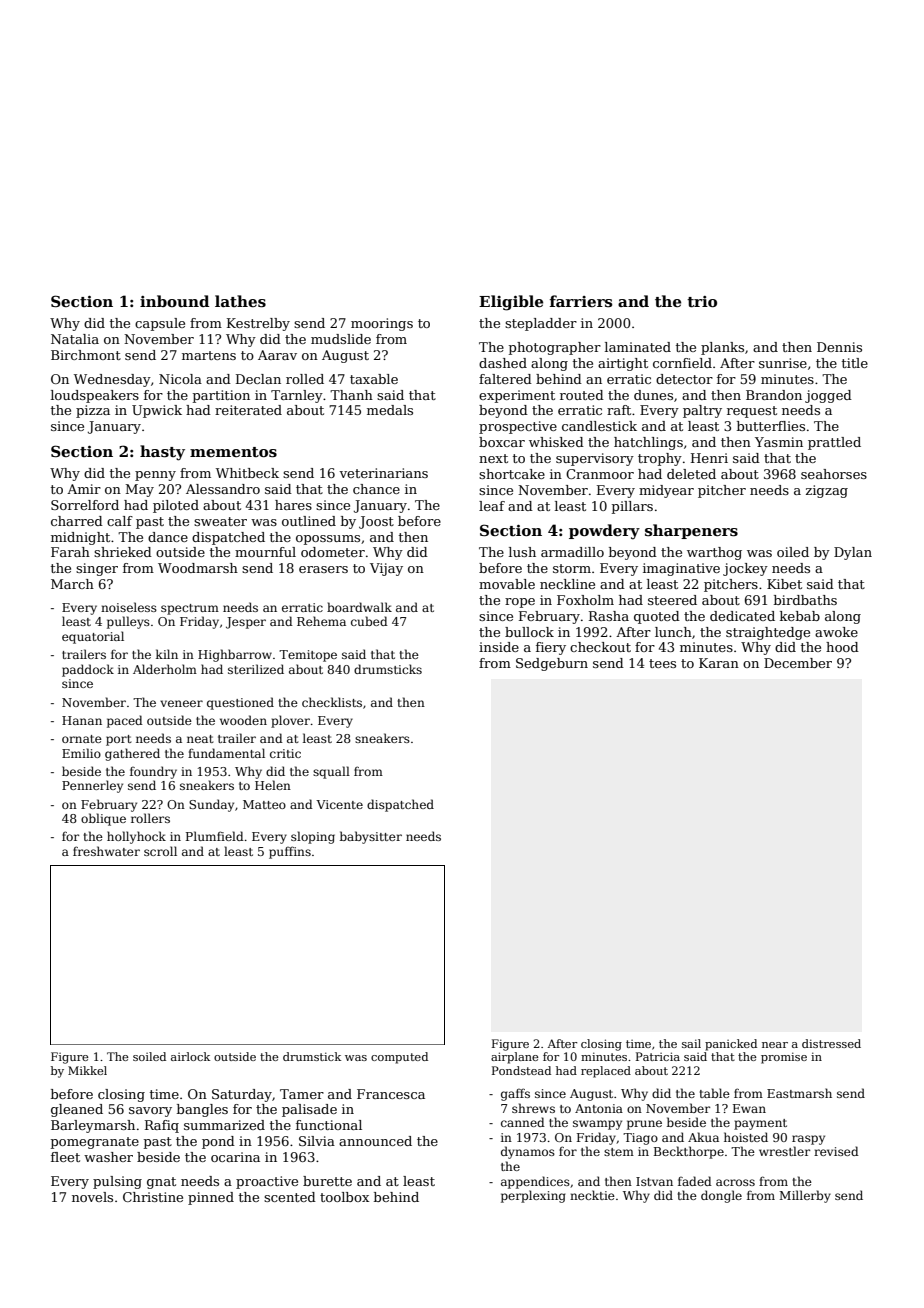 Image resolution: width=924 pixels, height=1308 pixels. Describe the element at coordinates (235, 1157) in the screenshot. I see `ocarina` at that location.
